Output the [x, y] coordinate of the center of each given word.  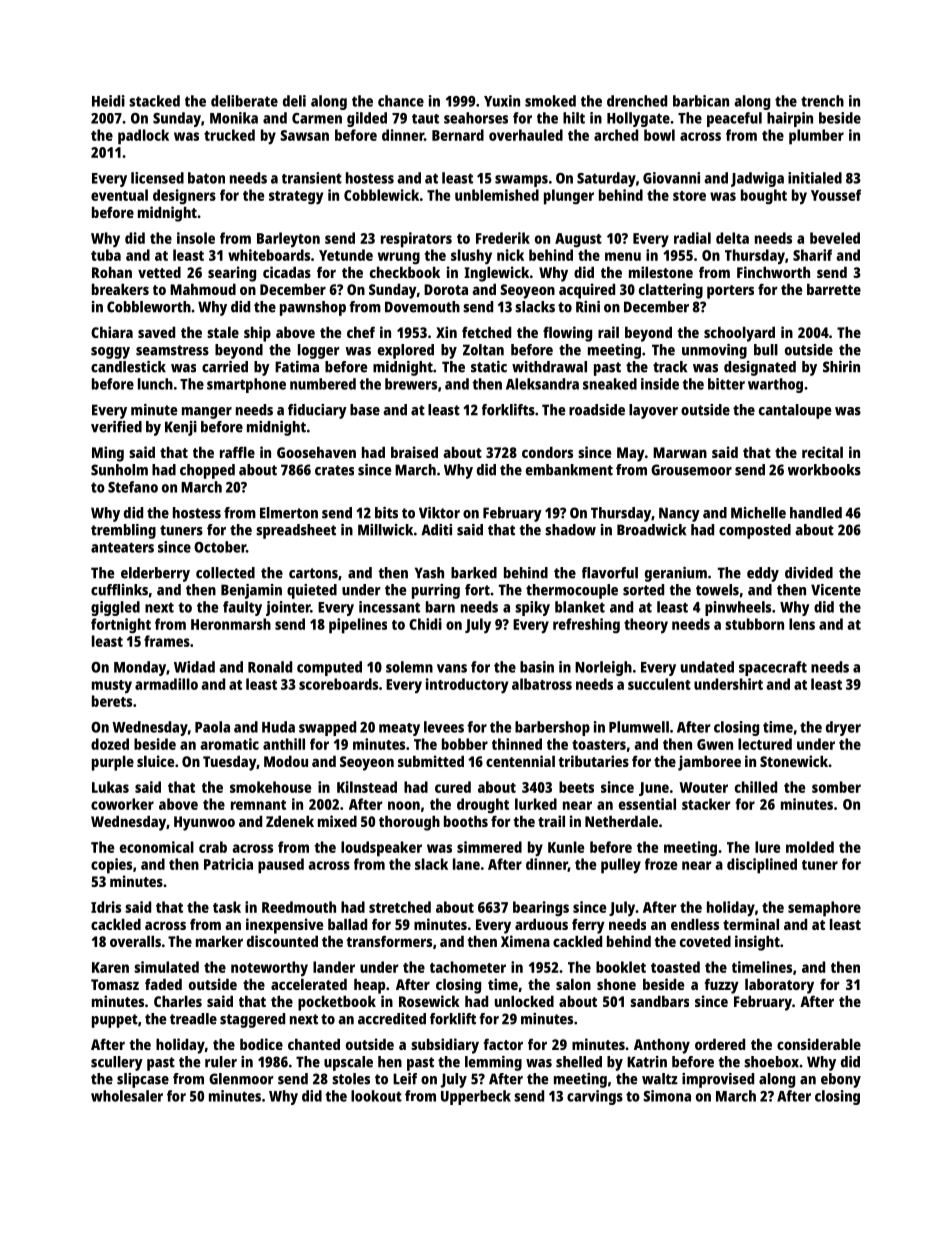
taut [425, 119]
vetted [159, 272]
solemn [409, 667]
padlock [143, 137]
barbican [701, 101]
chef [361, 332]
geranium [676, 574]
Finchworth [773, 272]
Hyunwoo [204, 823]
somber [836, 787]
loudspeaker [381, 849]
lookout [376, 1096]
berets [112, 701]
